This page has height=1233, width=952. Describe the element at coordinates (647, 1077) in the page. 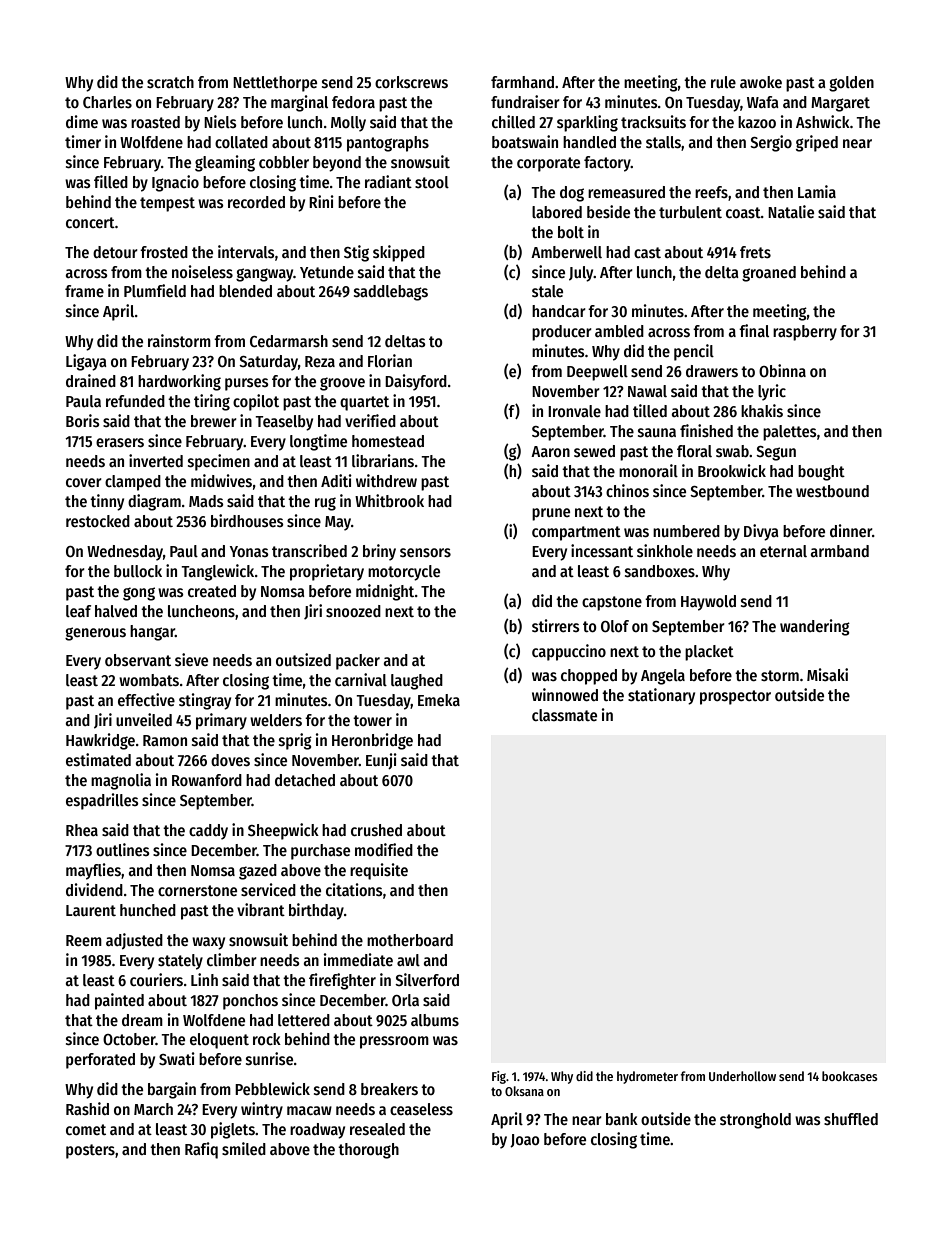

I see `hydrometer` at that location.
